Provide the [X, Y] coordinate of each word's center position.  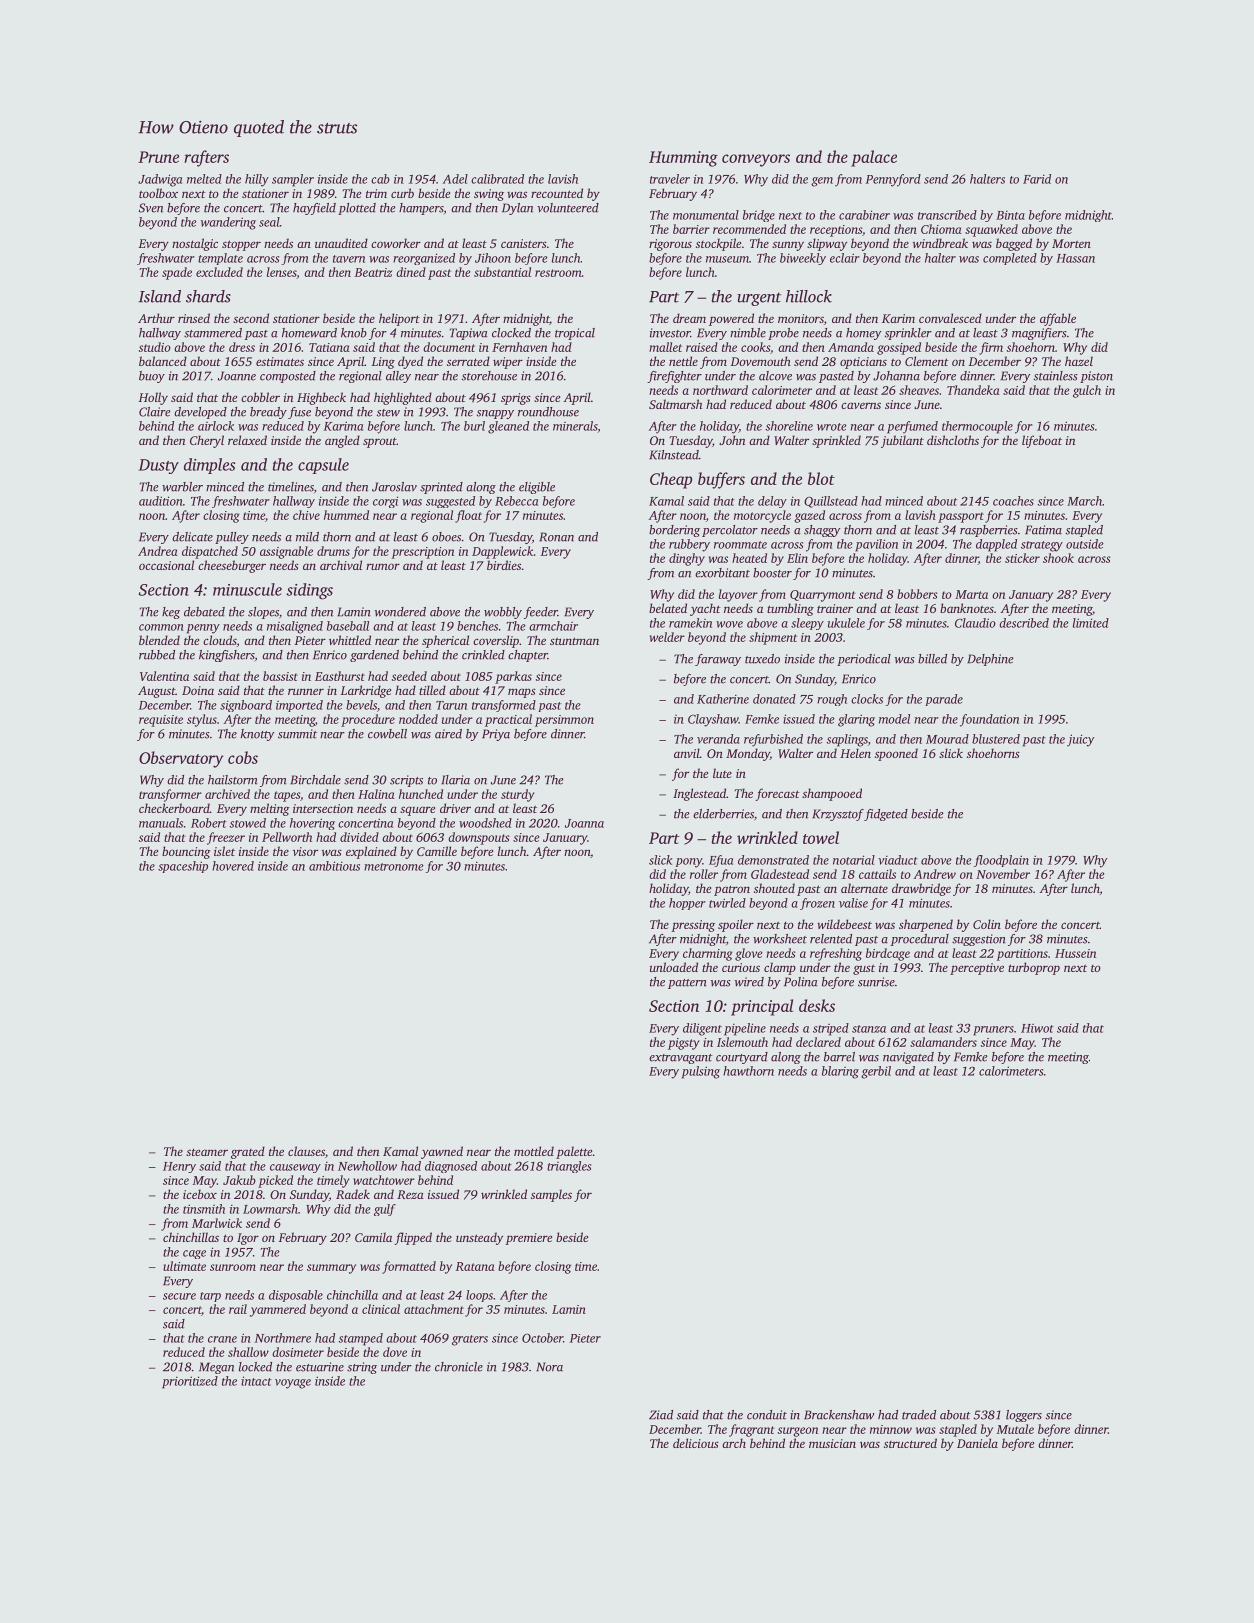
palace [874, 158]
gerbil [876, 1072]
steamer [207, 1152]
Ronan [556, 537]
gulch [1087, 391]
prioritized [190, 1382]
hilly [257, 180]
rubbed [157, 655]
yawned [442, 1152]
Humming [683, 159]
